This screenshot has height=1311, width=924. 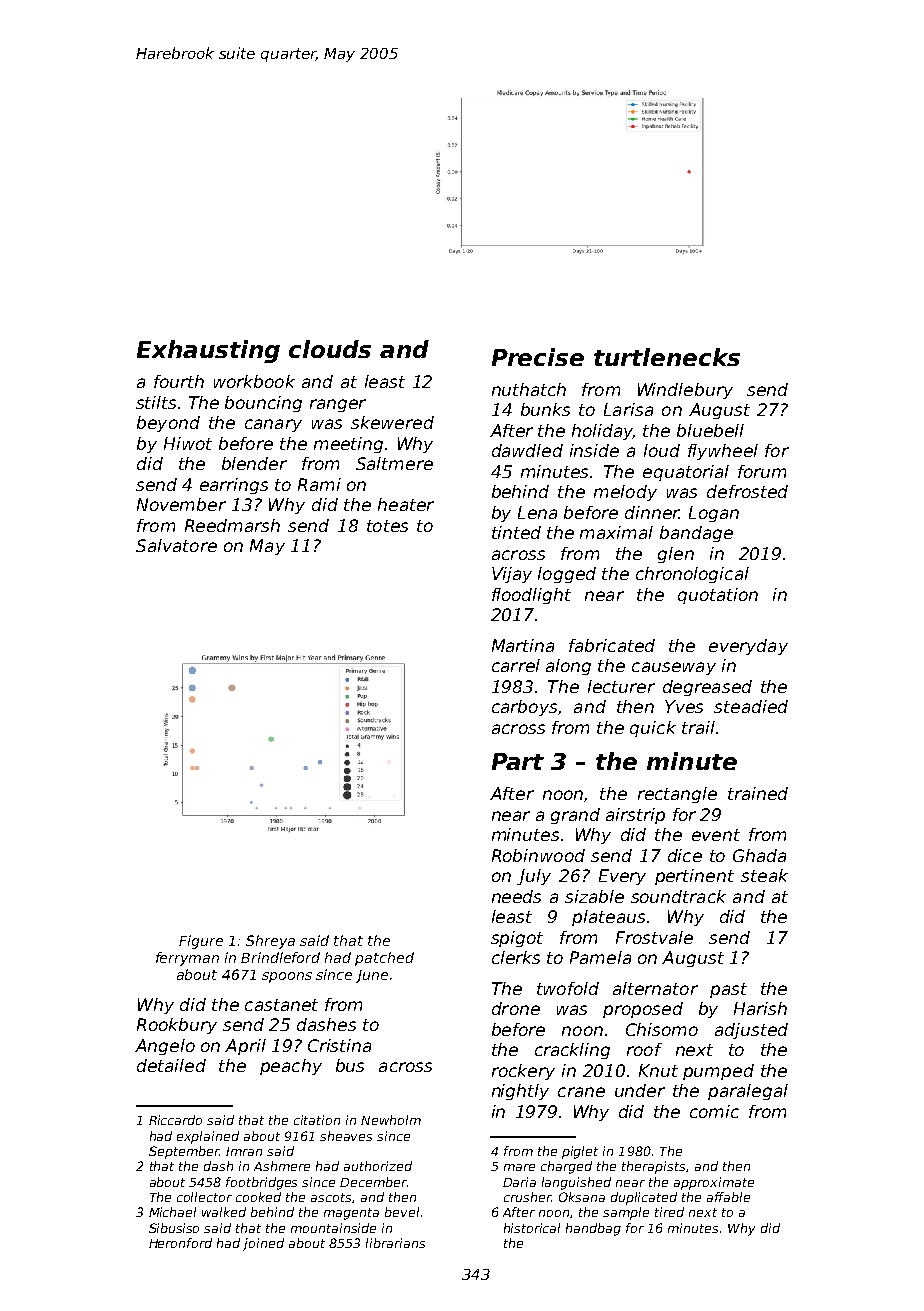 What do you see at coordinates (516, 896) in the screenshot?
I see `needs` at bounding box center [516, 896].
